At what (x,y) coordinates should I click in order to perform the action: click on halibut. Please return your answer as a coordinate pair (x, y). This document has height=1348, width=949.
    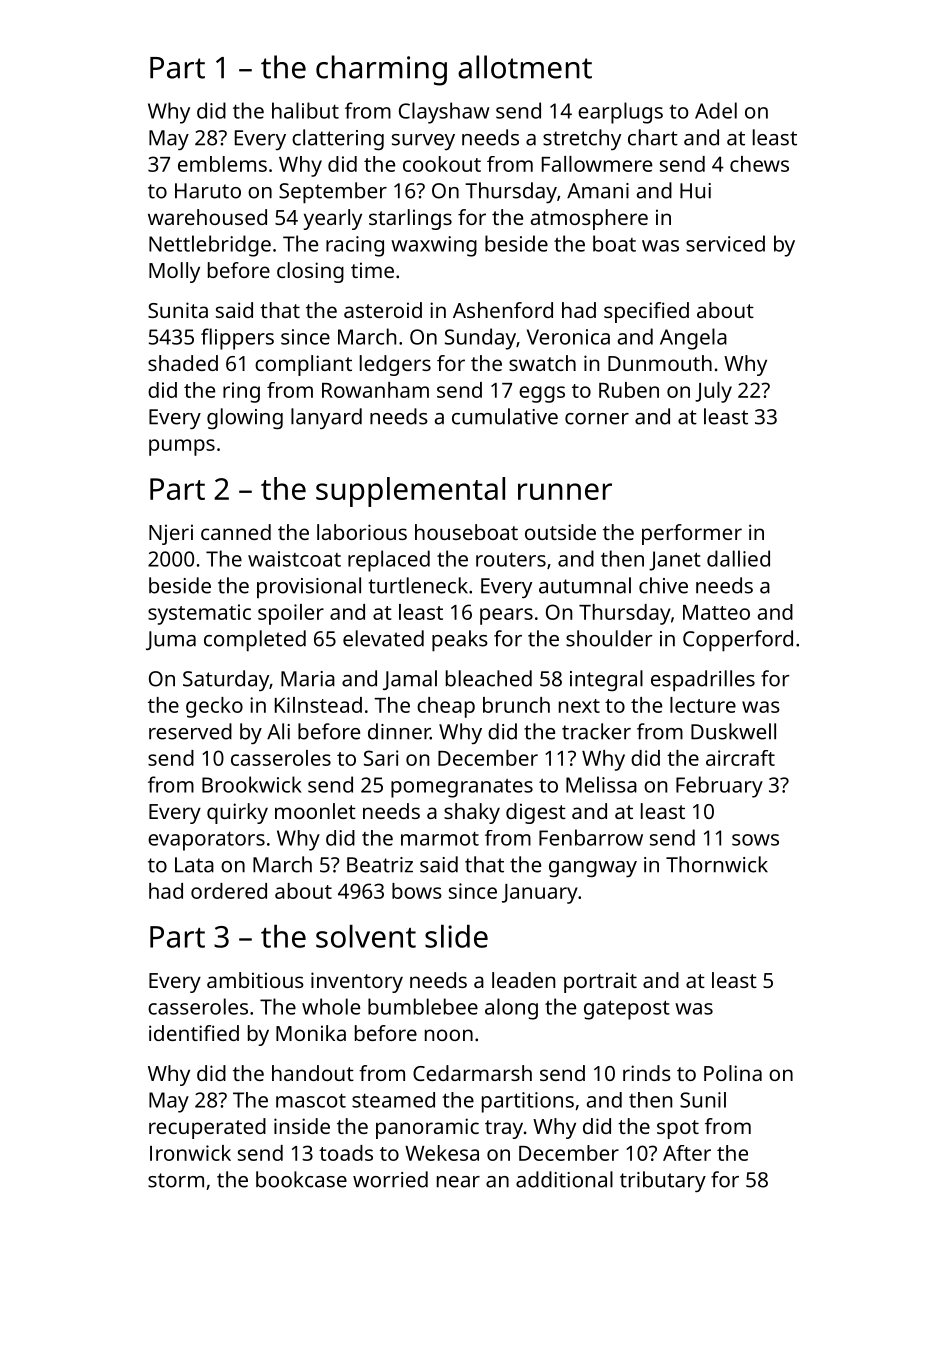
    Looking at the image, I should click on (305, 110).
